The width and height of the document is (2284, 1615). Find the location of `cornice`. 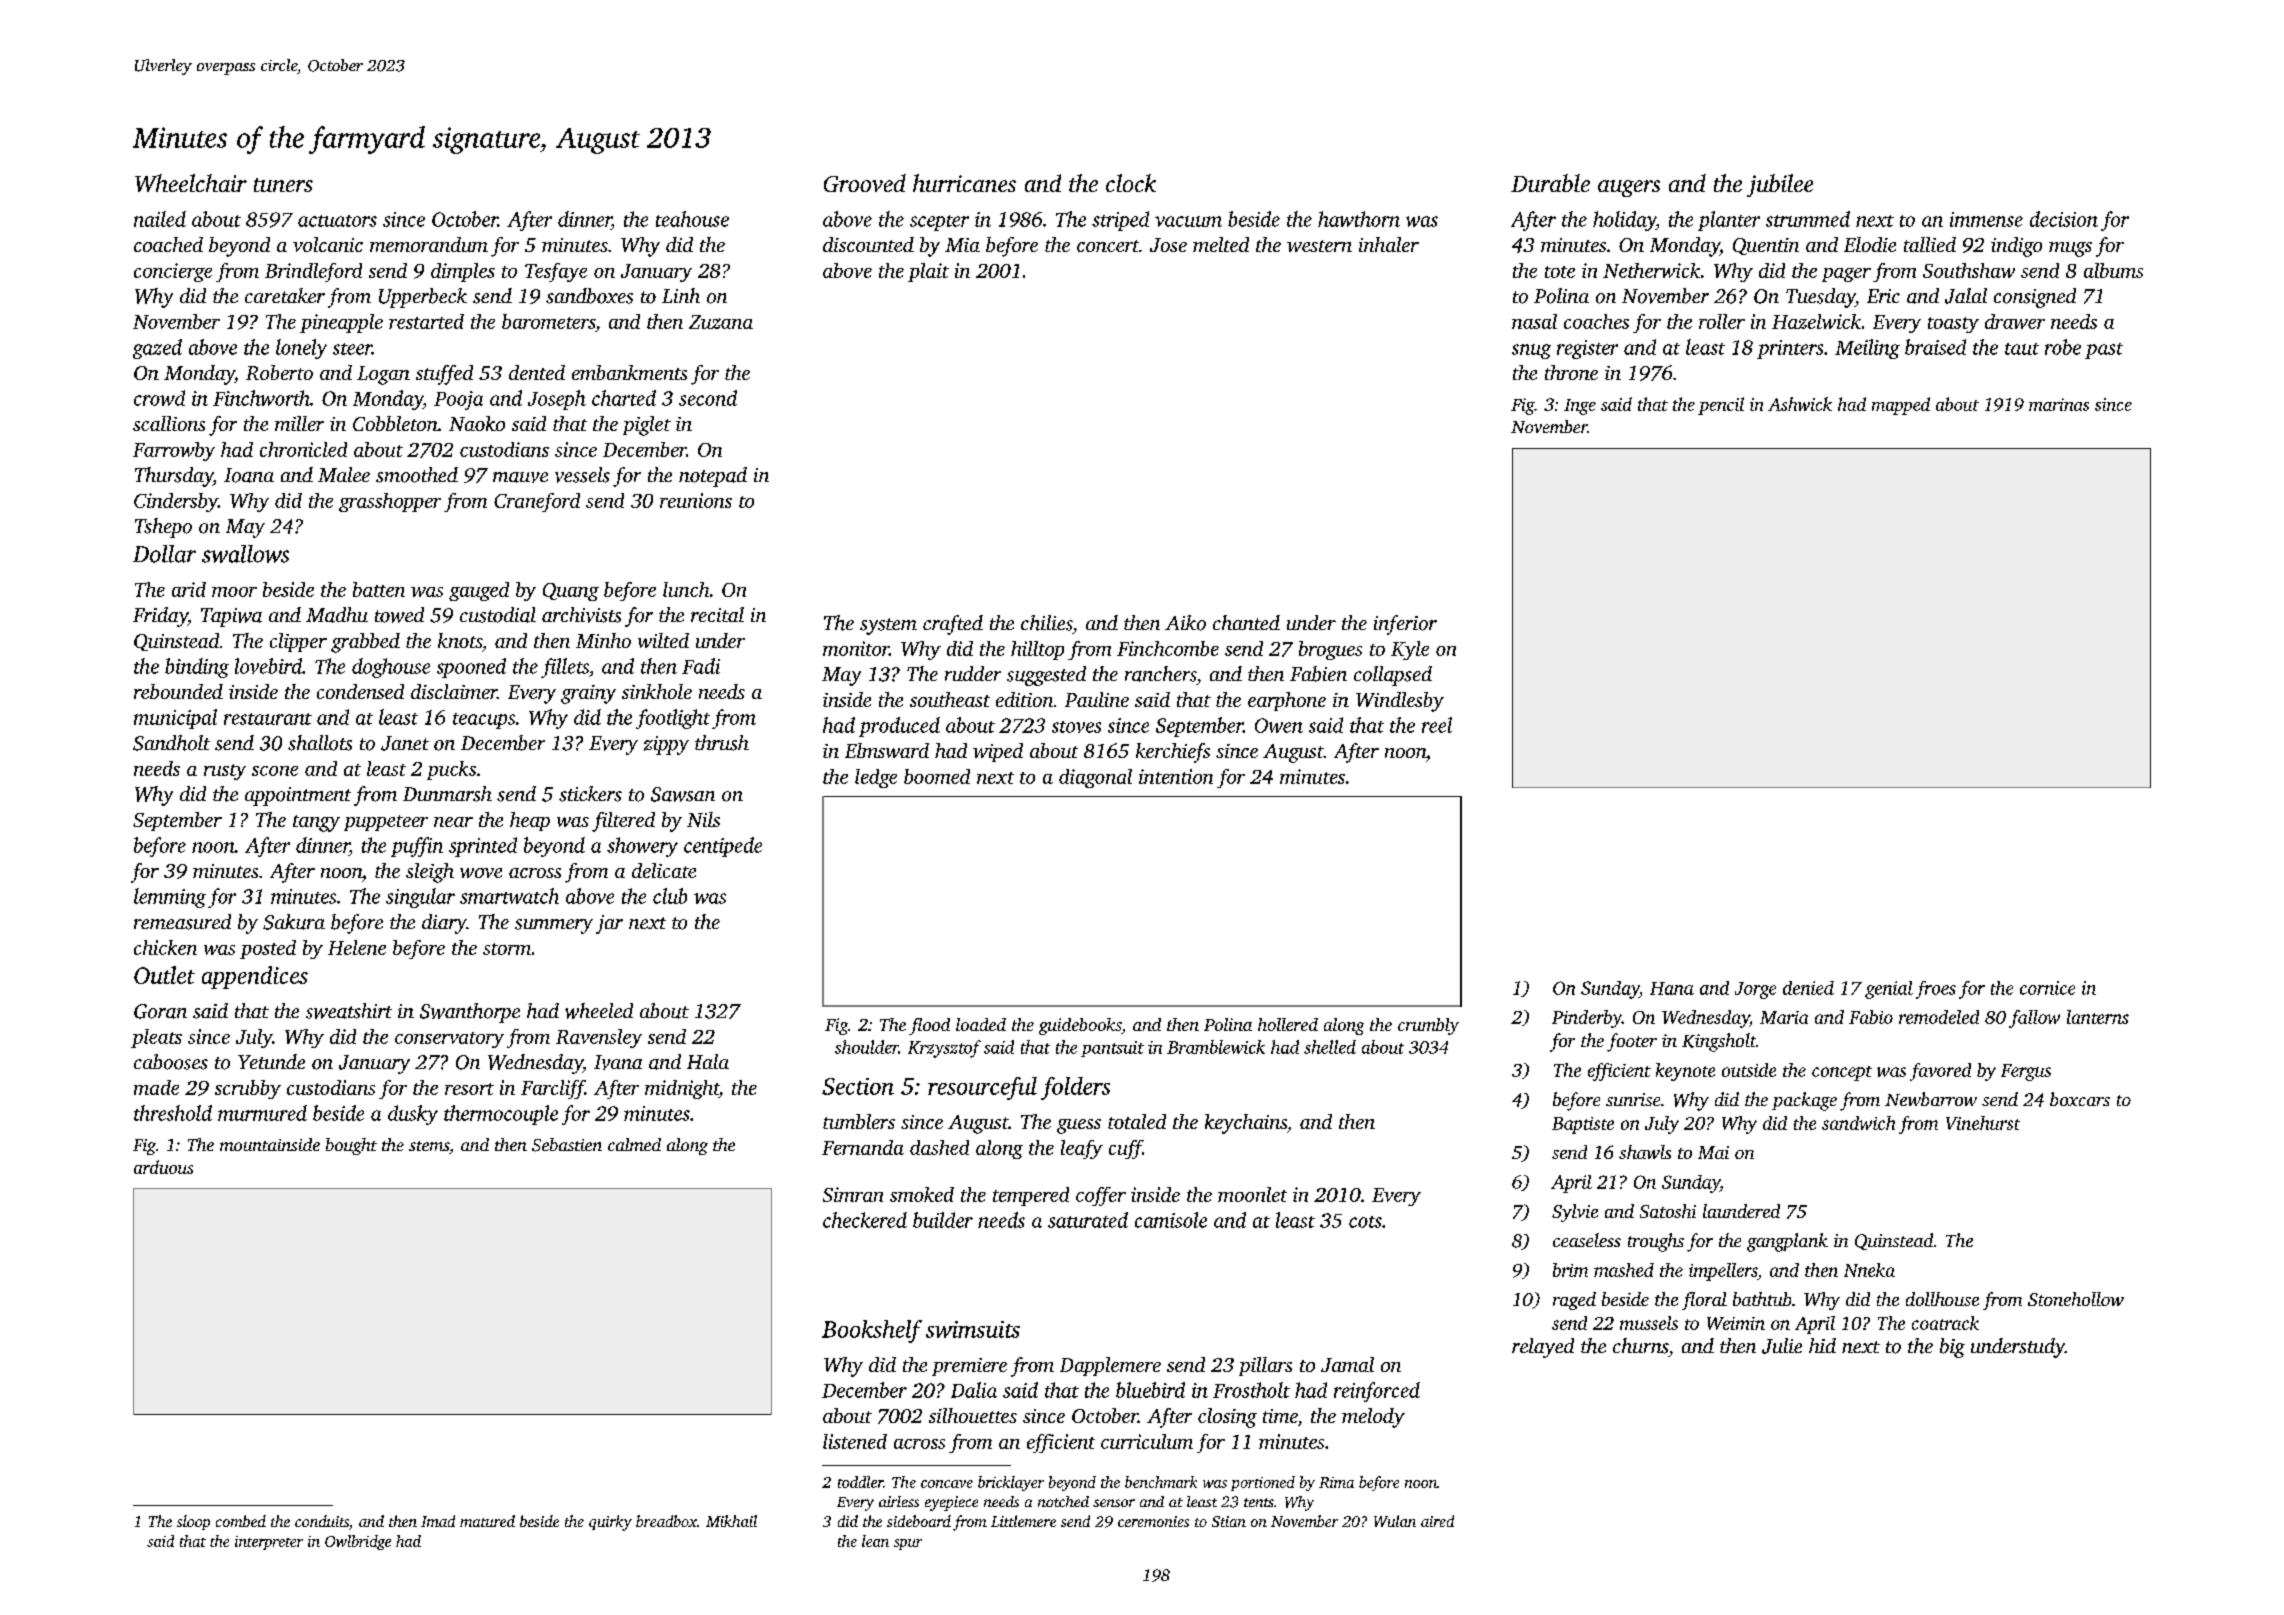

cornice is located at coordinates (2047, 988).
